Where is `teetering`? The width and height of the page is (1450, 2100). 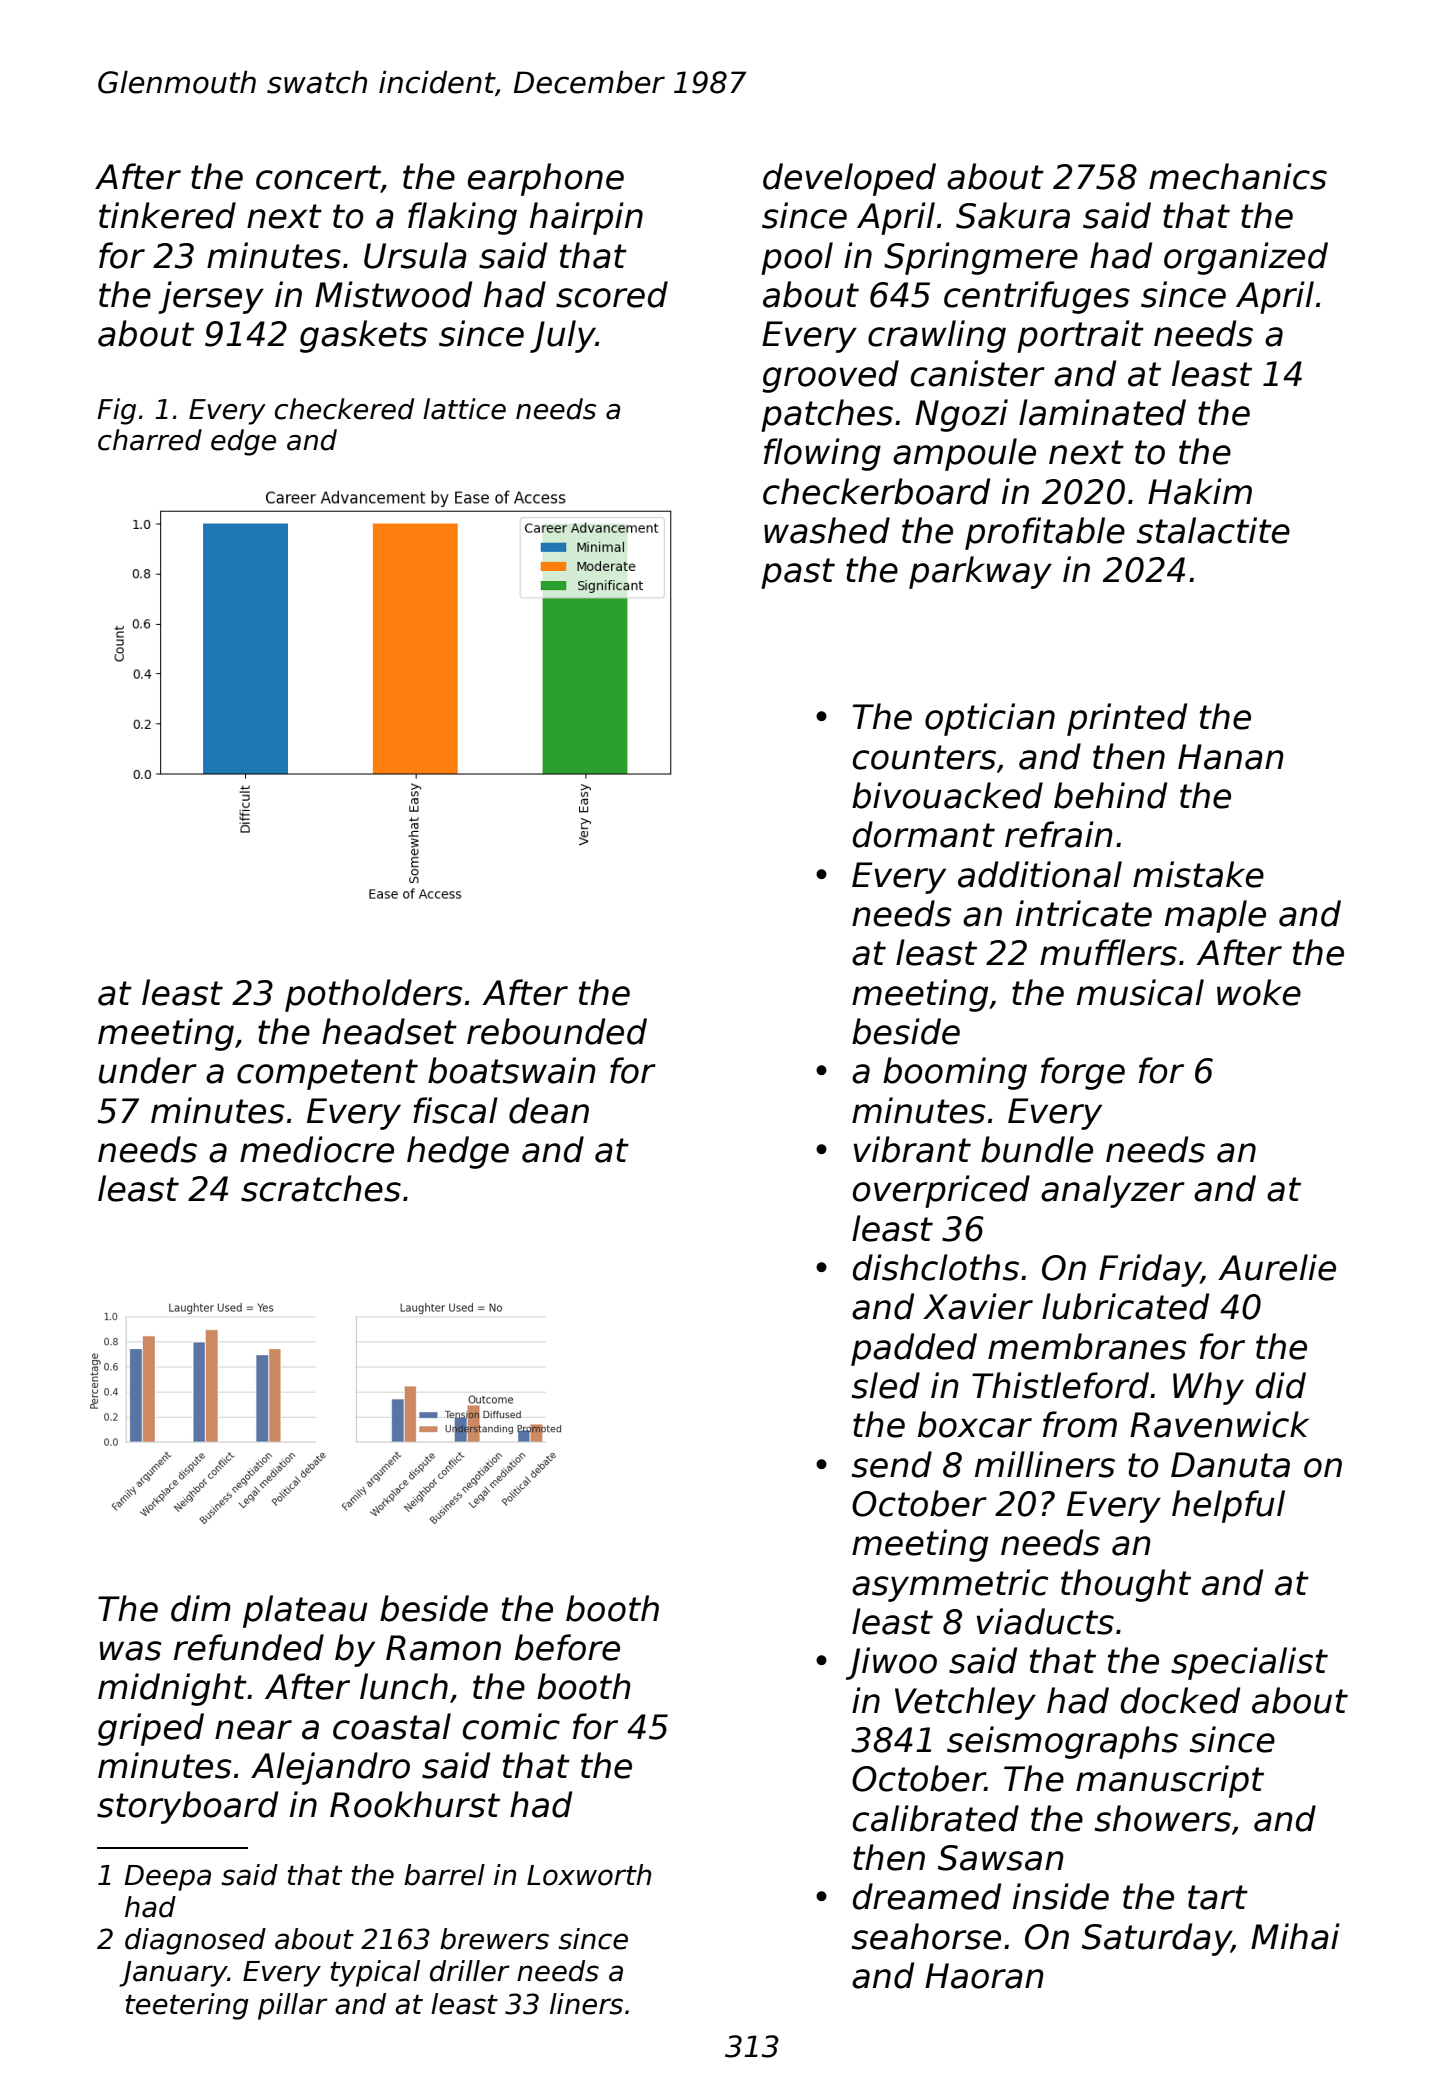
teetering is located at coordinates (187, 2006).
